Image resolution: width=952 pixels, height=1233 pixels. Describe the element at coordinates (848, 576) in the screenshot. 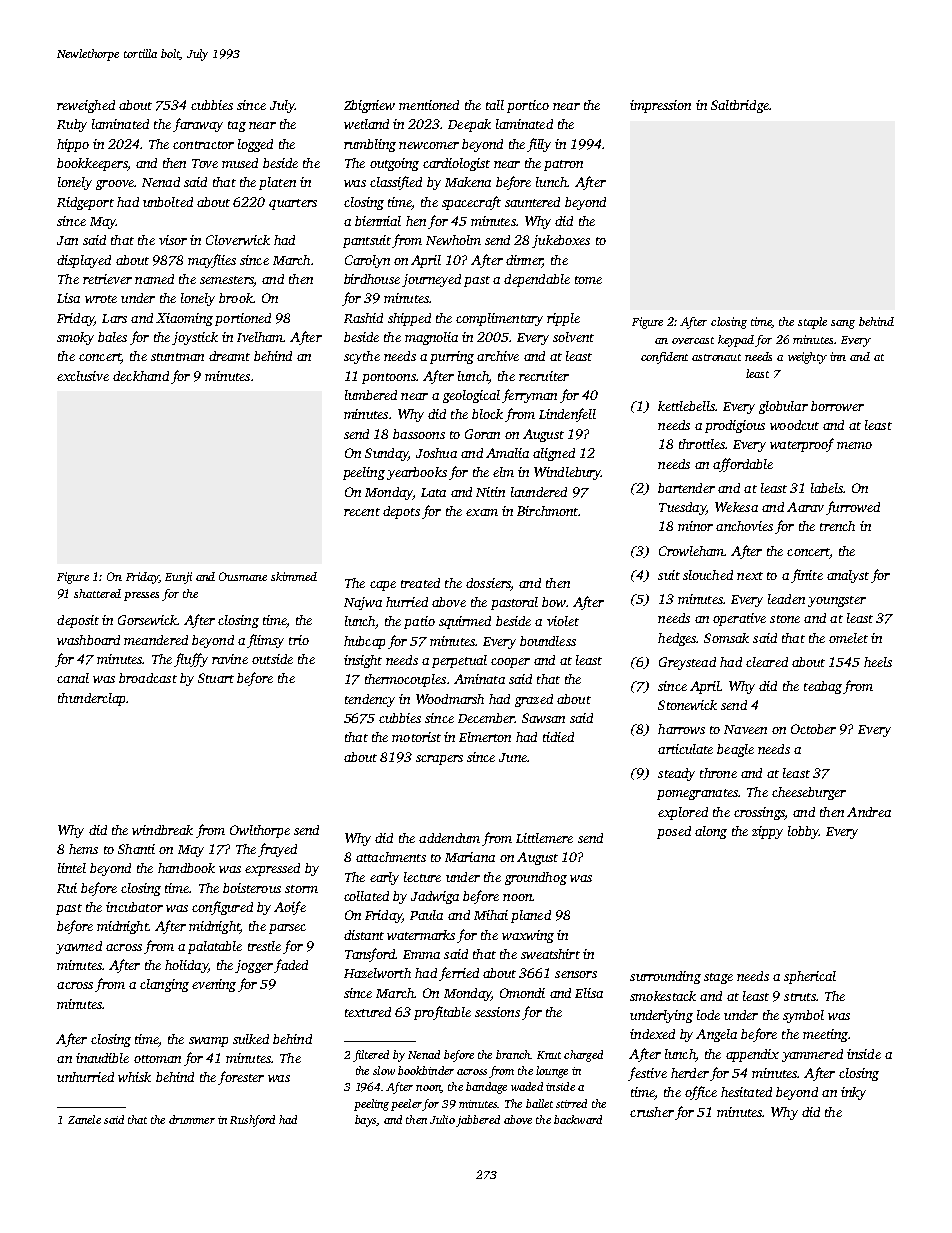

I see `analyst` at that location.
